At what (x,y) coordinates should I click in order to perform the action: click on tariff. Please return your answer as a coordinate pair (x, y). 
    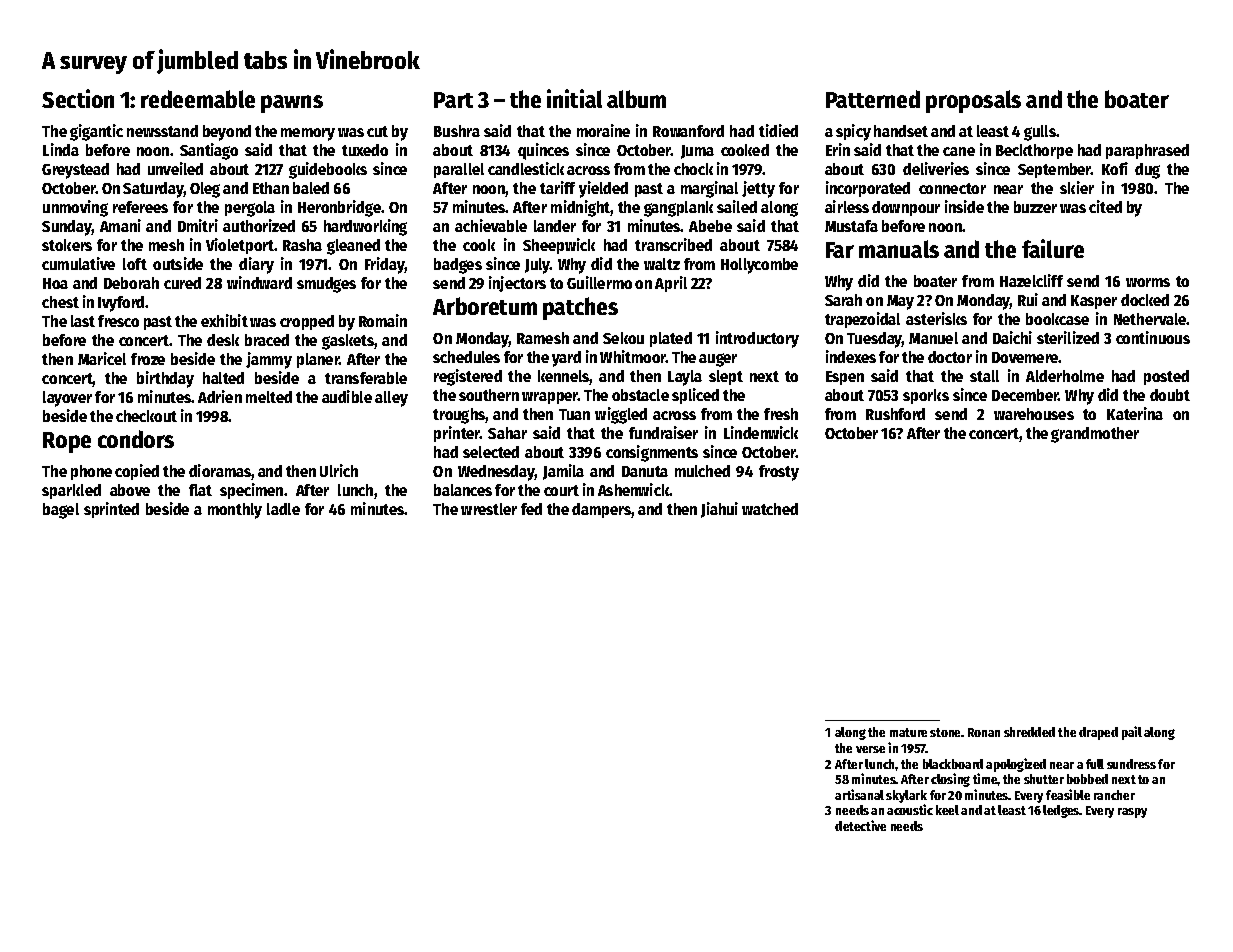
    Looking at the image, I should click on (557, 187).
